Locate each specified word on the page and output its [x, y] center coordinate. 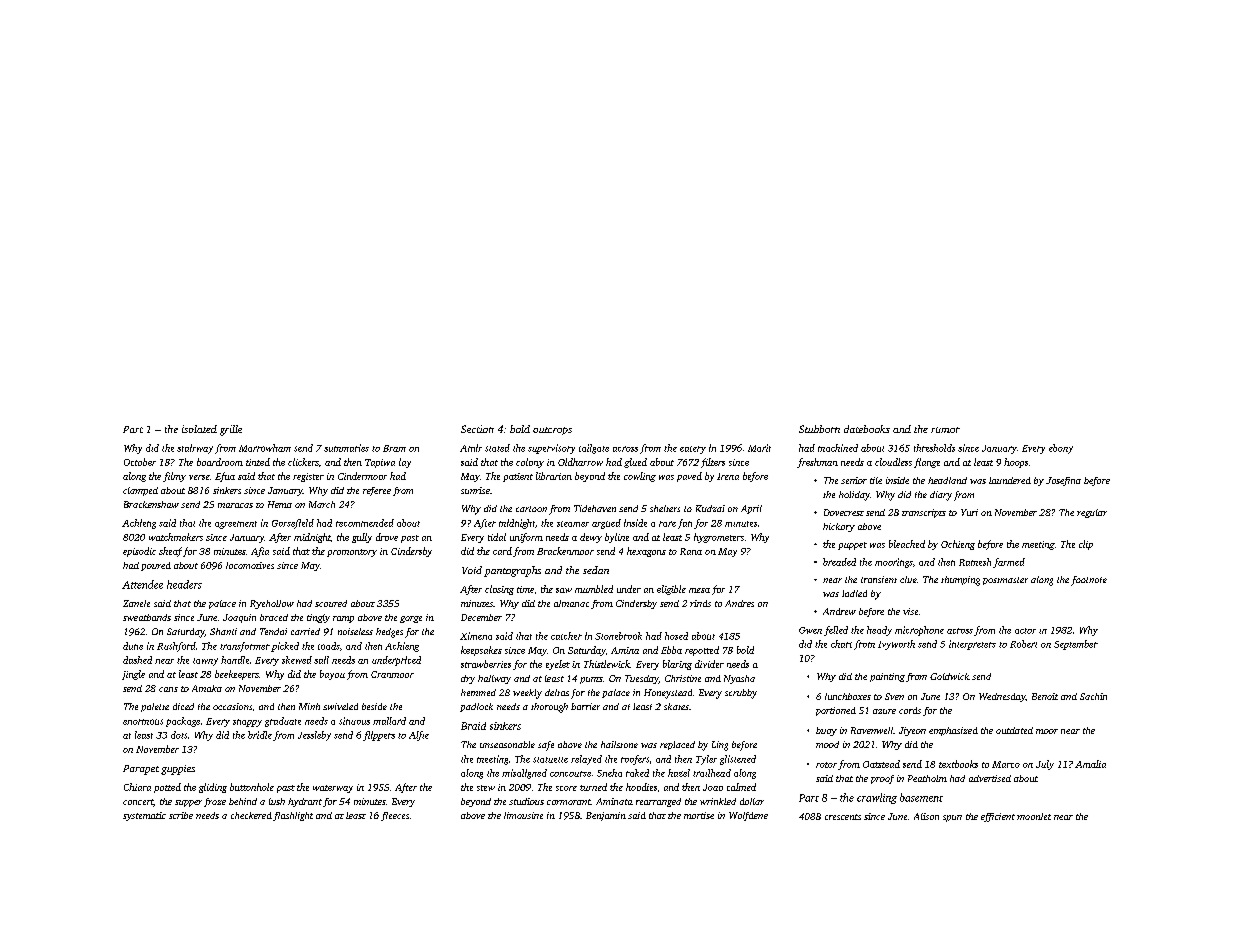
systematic [144, 816]
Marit [759, 448]
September [1076, 645]
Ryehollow [272, 604]
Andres [739, 603]
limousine [523, 815]
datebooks [867, 429]
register [308, 477]
